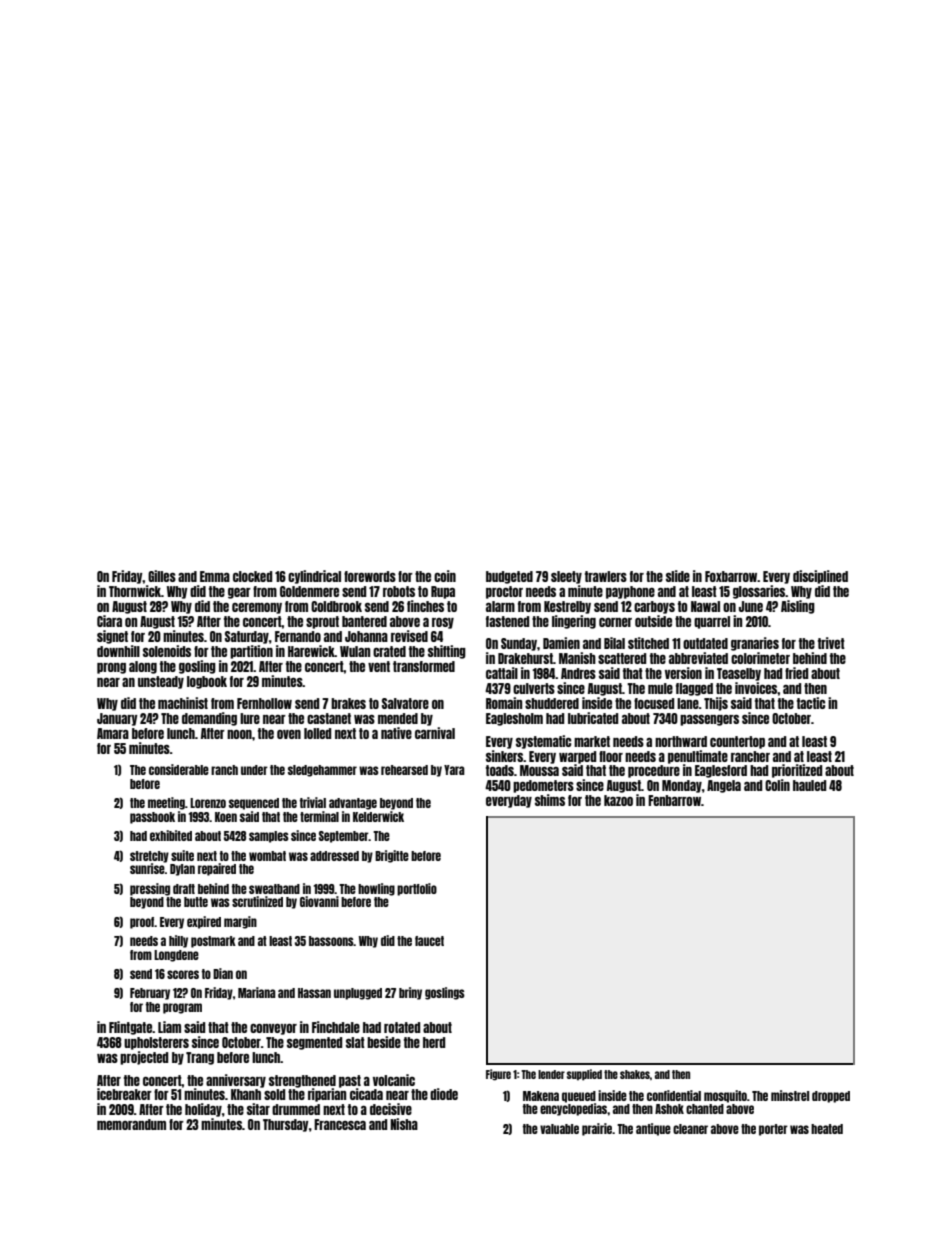 Image resolution: width=952 pixels, height=1233 pixels. What do you see at coordinates (429, 941) in the screenshot?
I see `faucet` at bounding box center [429, 941].
